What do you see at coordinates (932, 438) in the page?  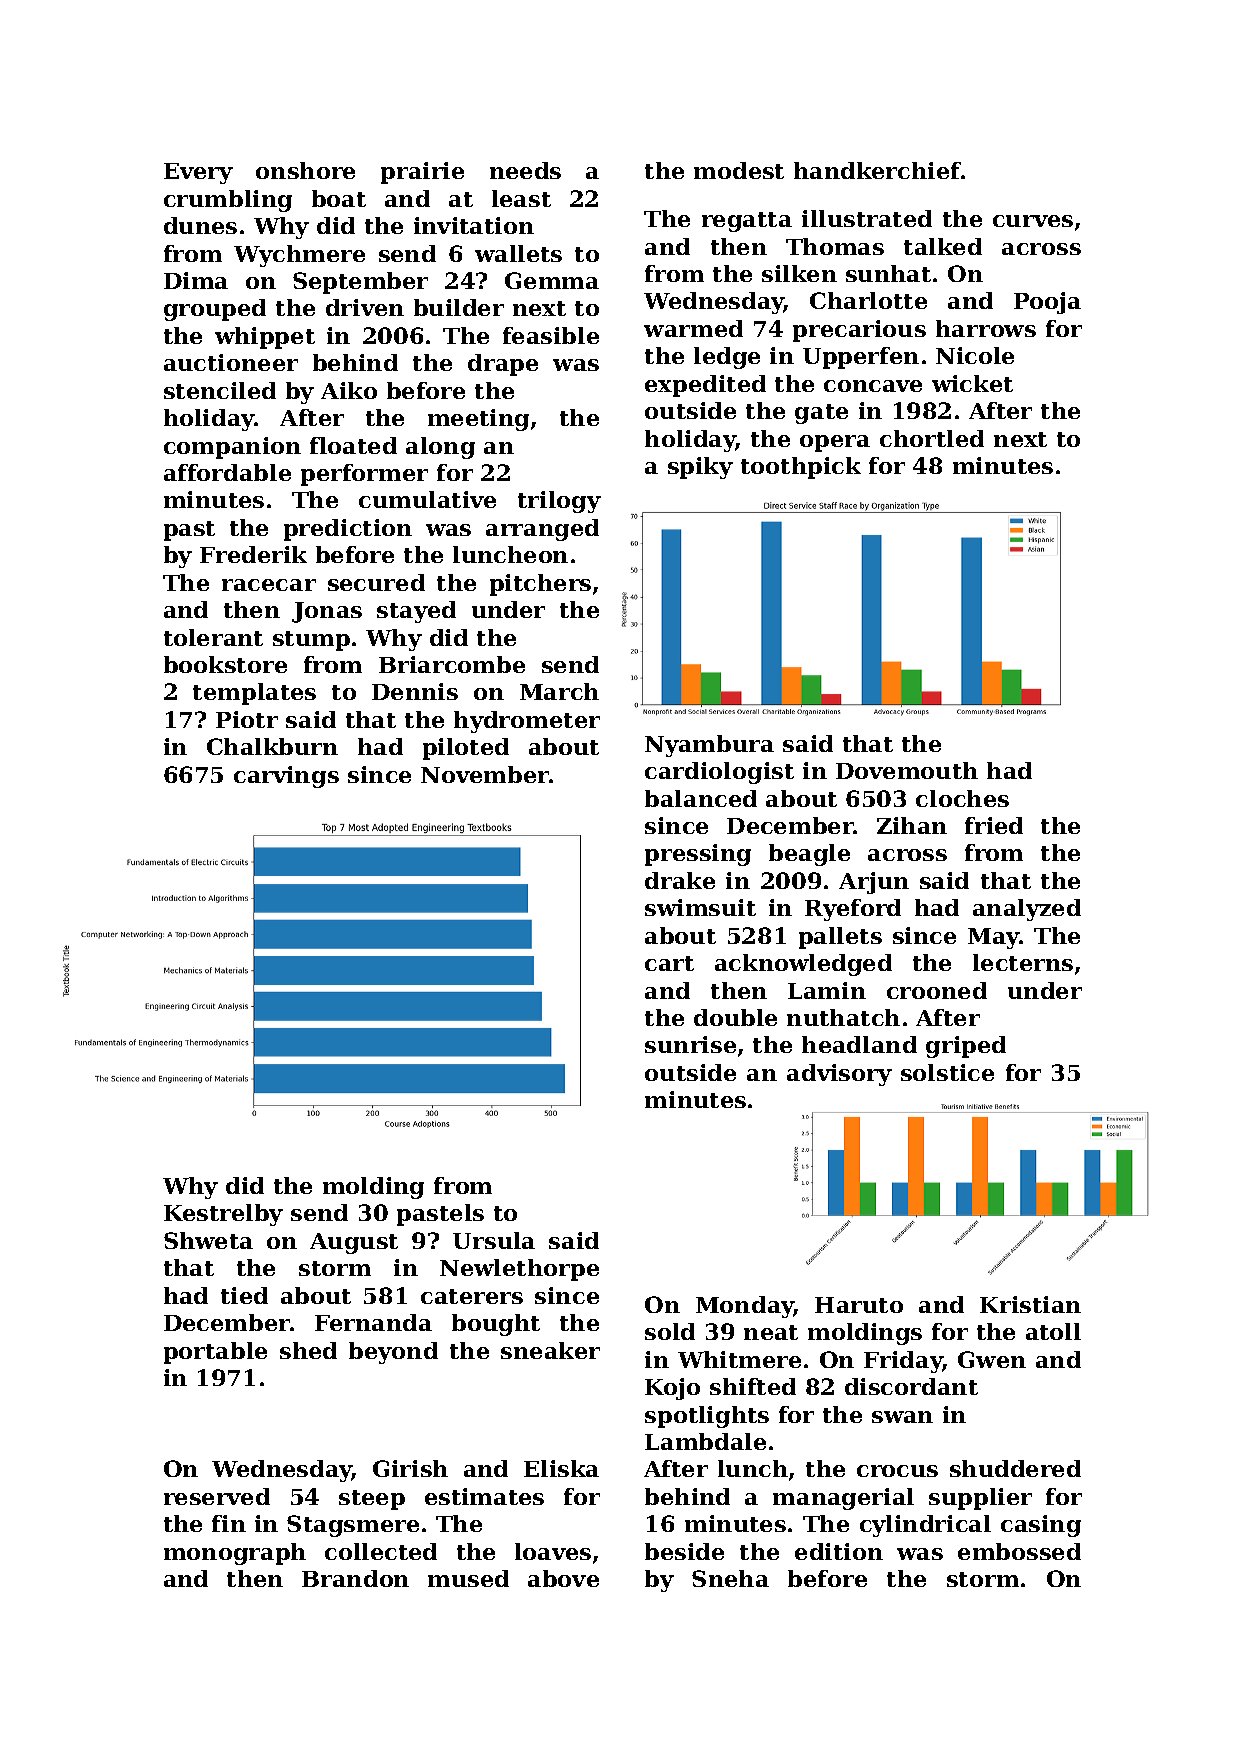 I see `chortled` at bounding box center [932, 438].
